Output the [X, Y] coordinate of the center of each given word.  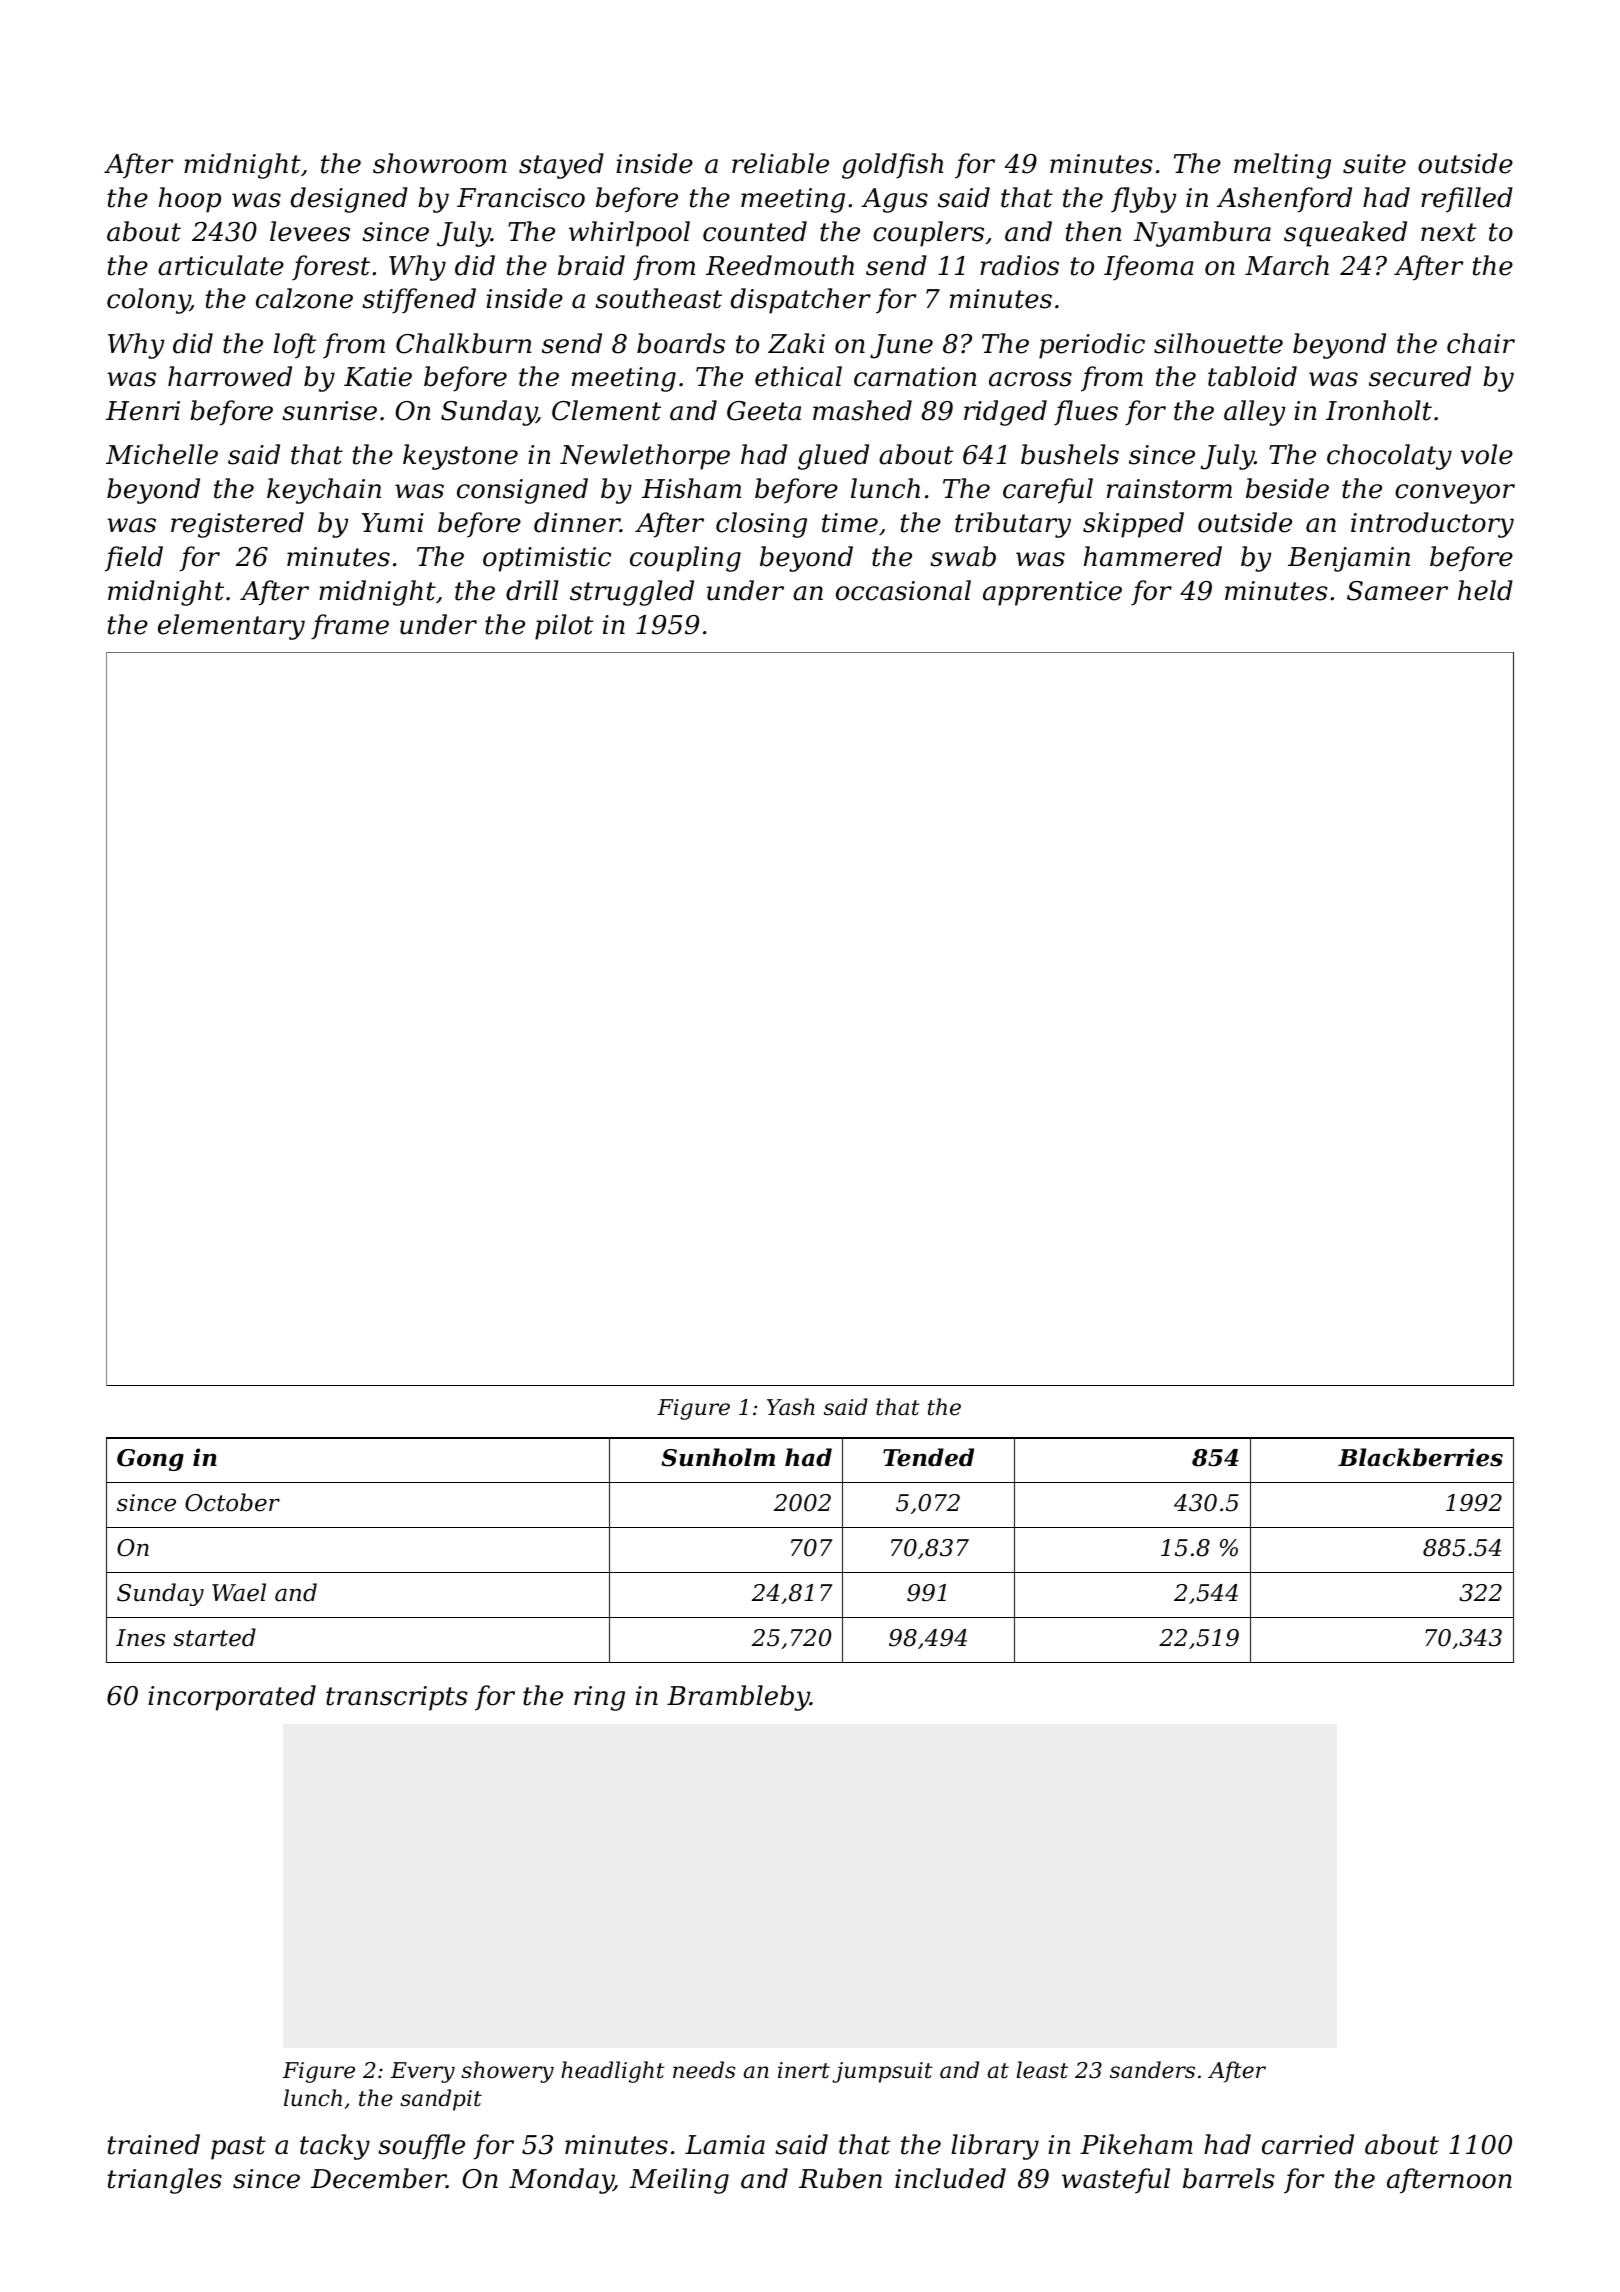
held [1485, 590]
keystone [460, 457]
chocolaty [1389, 457]
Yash [791, 1407]
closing [761, 525]
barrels [1229, 2178]
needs [704, 2070]
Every [423, 2072]
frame [350, 627]
